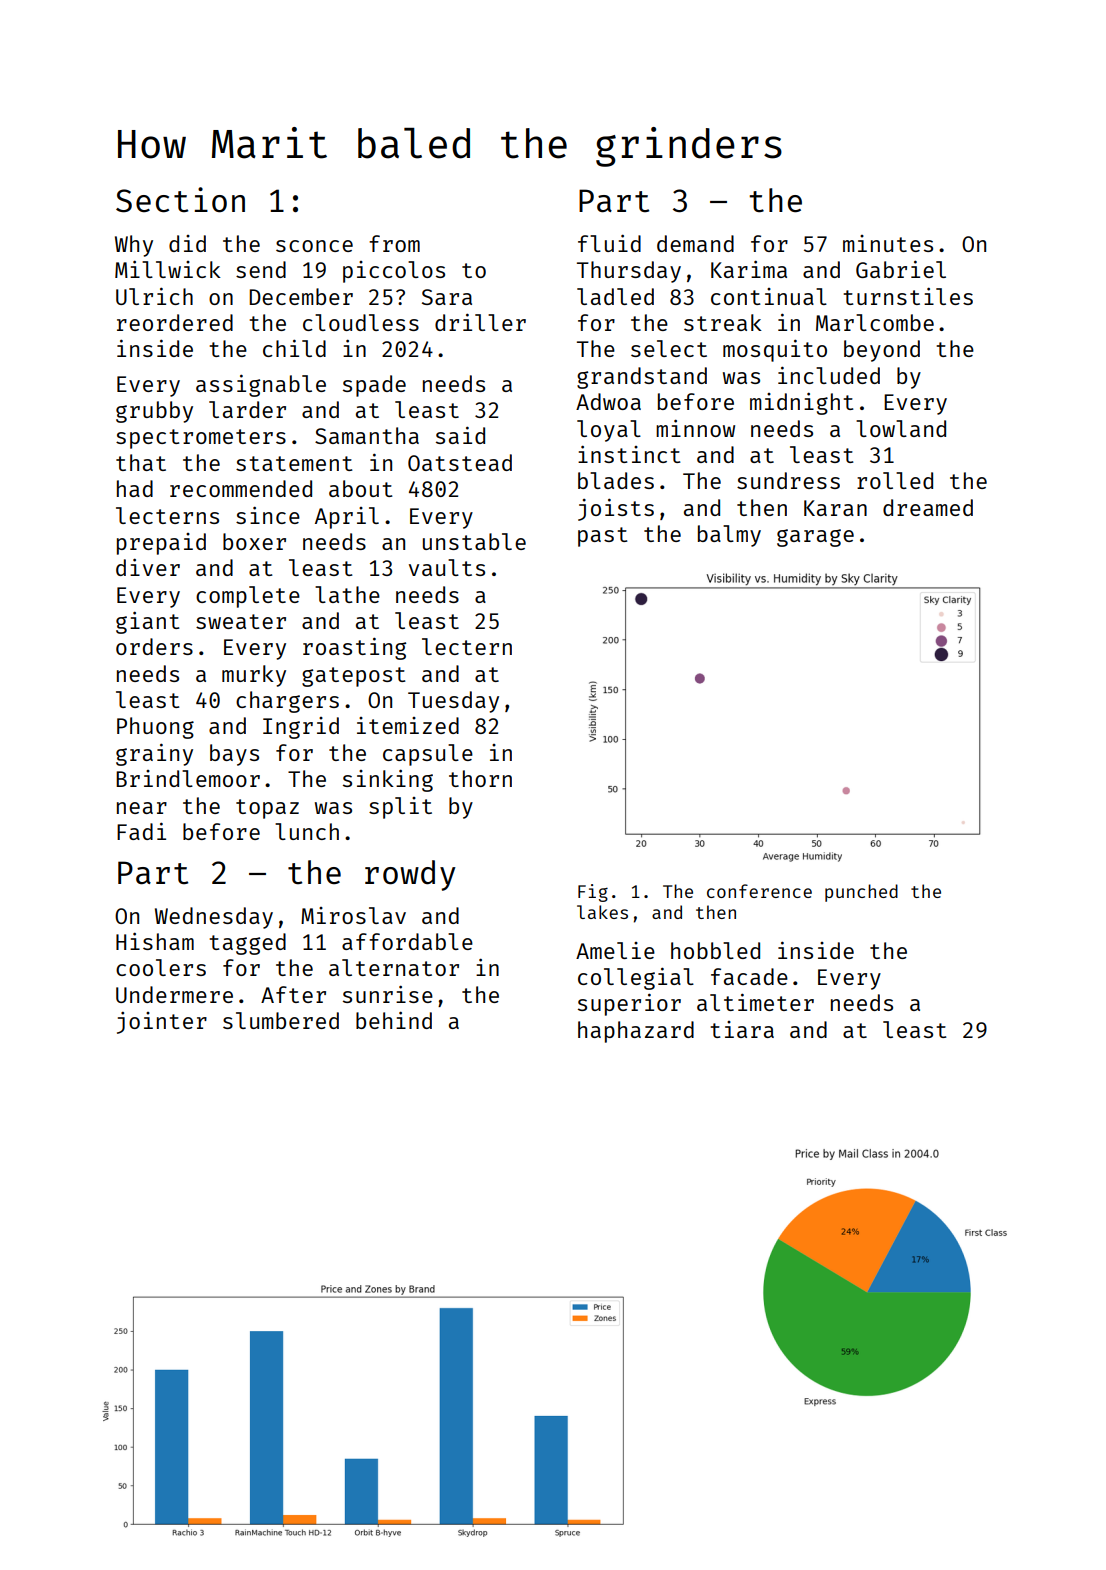 The height and width of the screenshot is (1570, 1106). Describe the element at coordinates (480, 778) in the screenshot. I see `thorn` at that location.
